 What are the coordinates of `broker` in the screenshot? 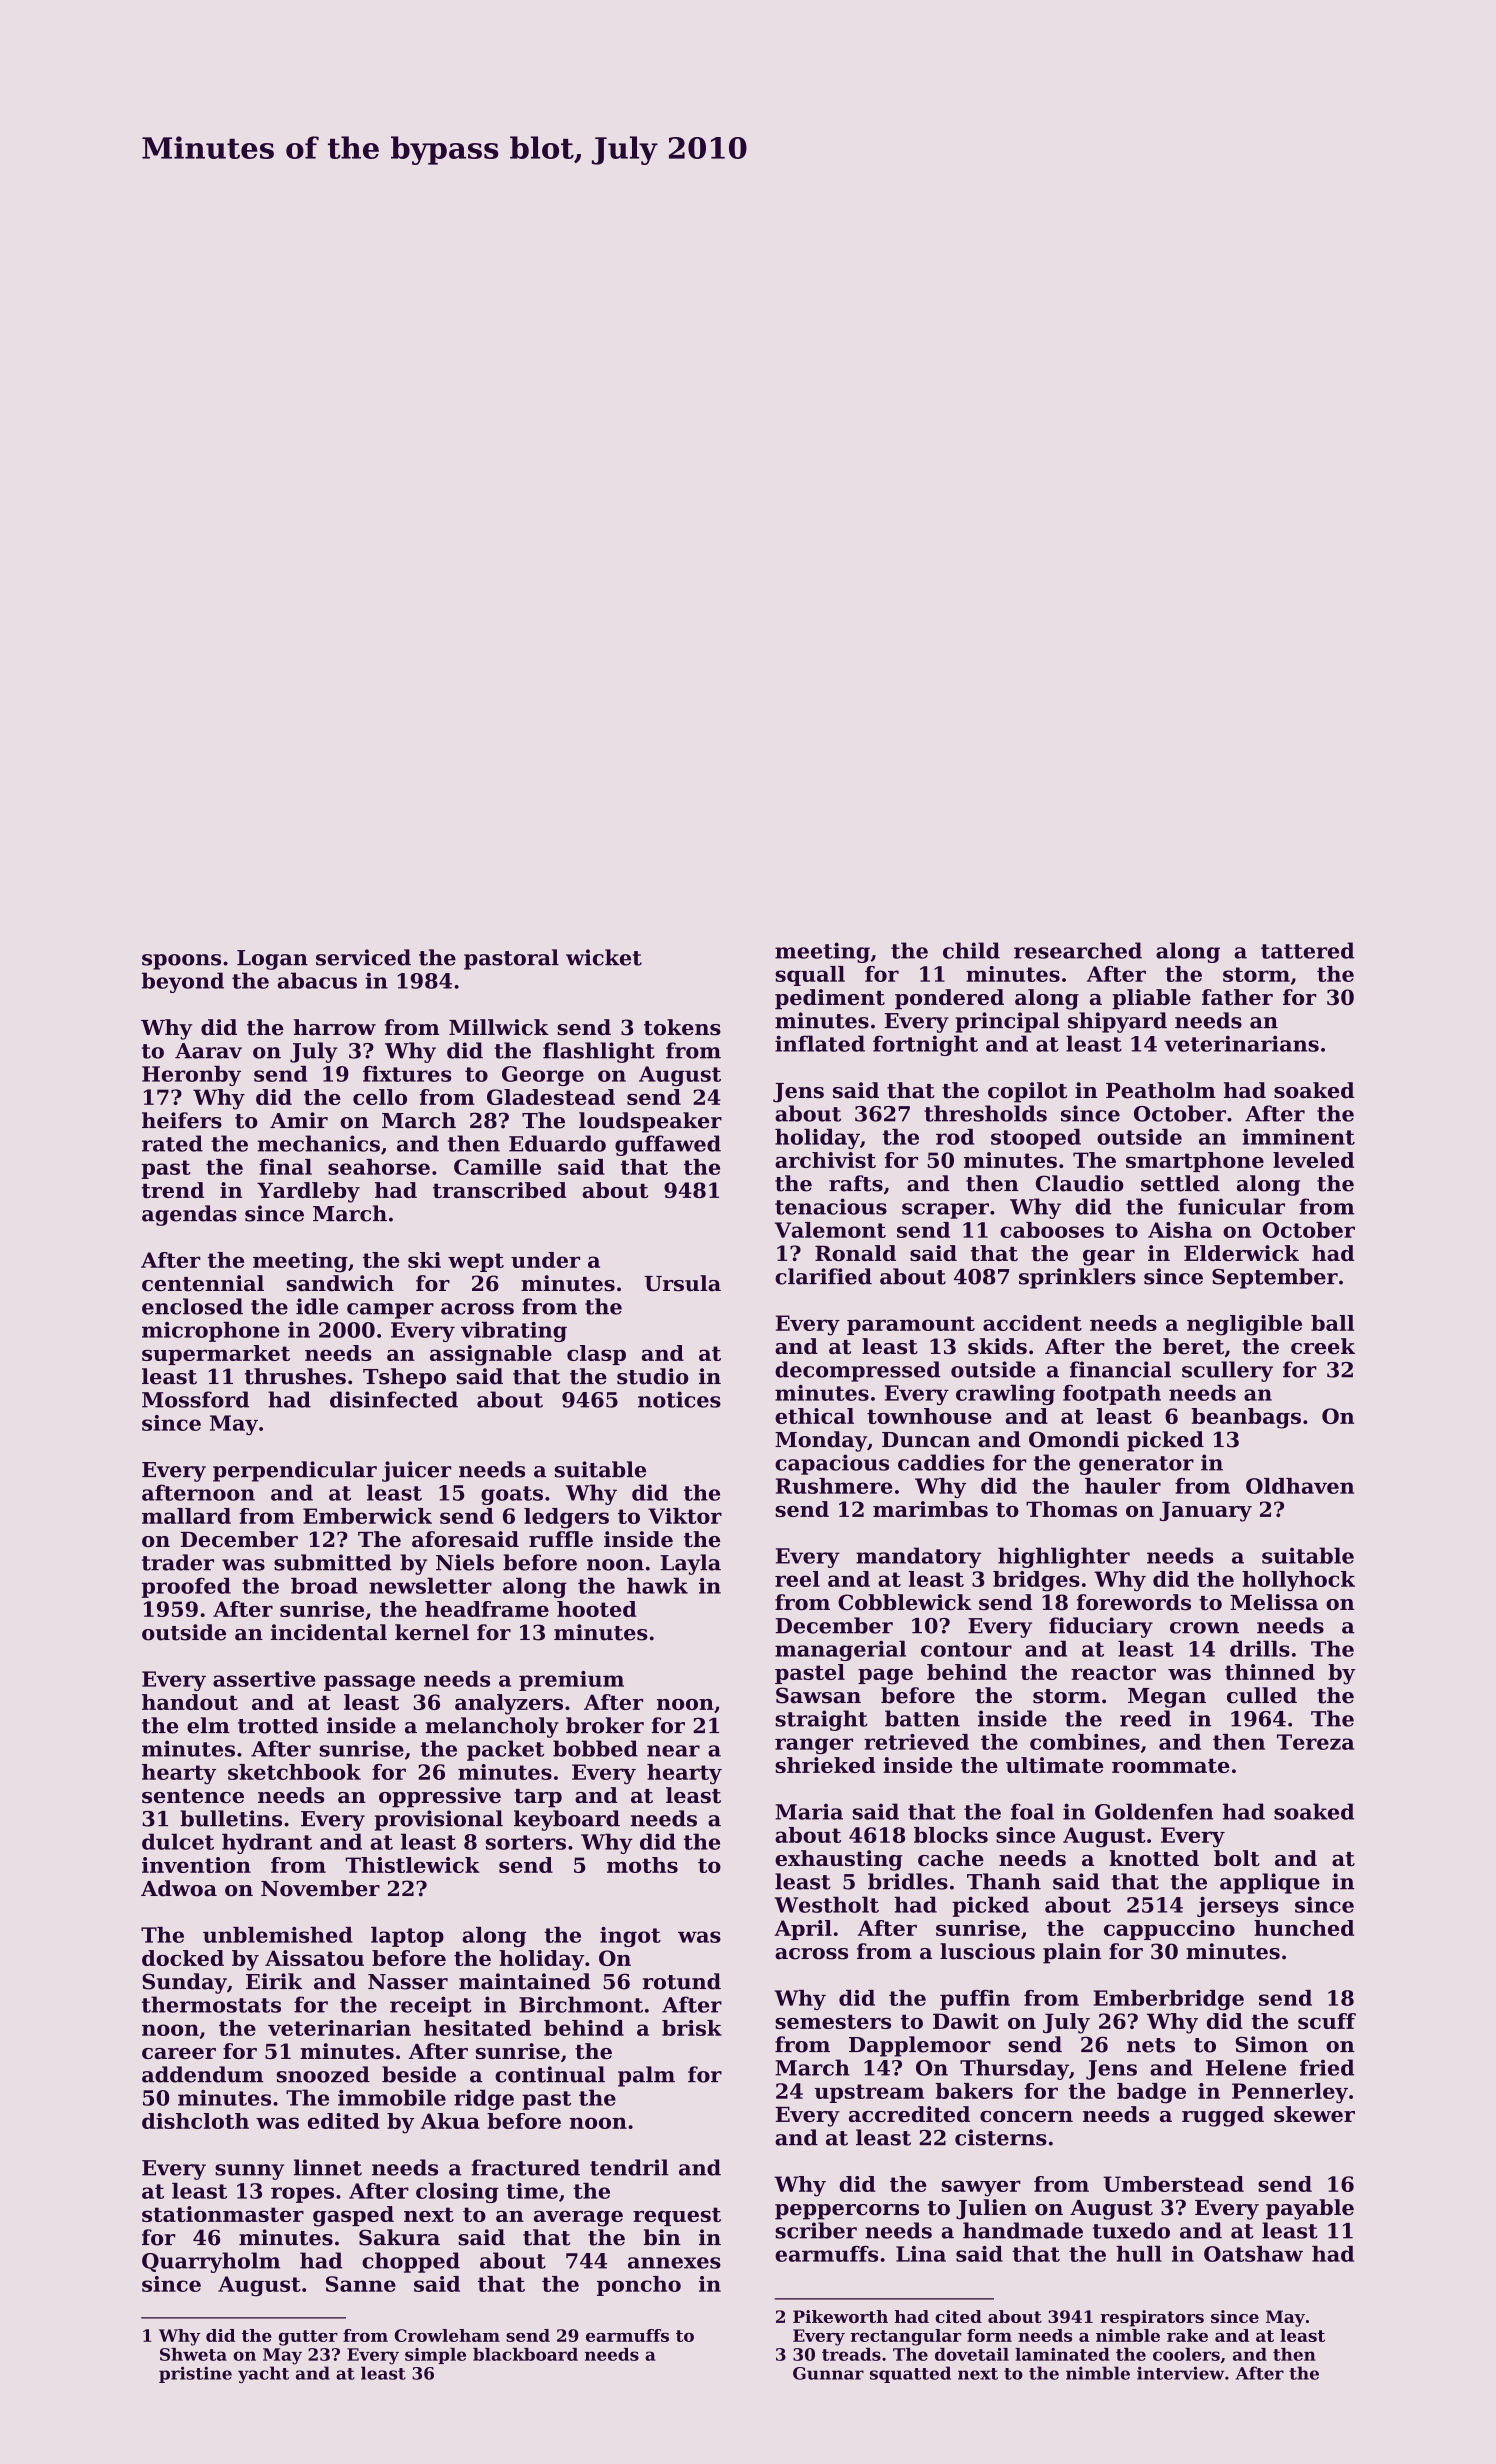 It's located at (605, 1725).
